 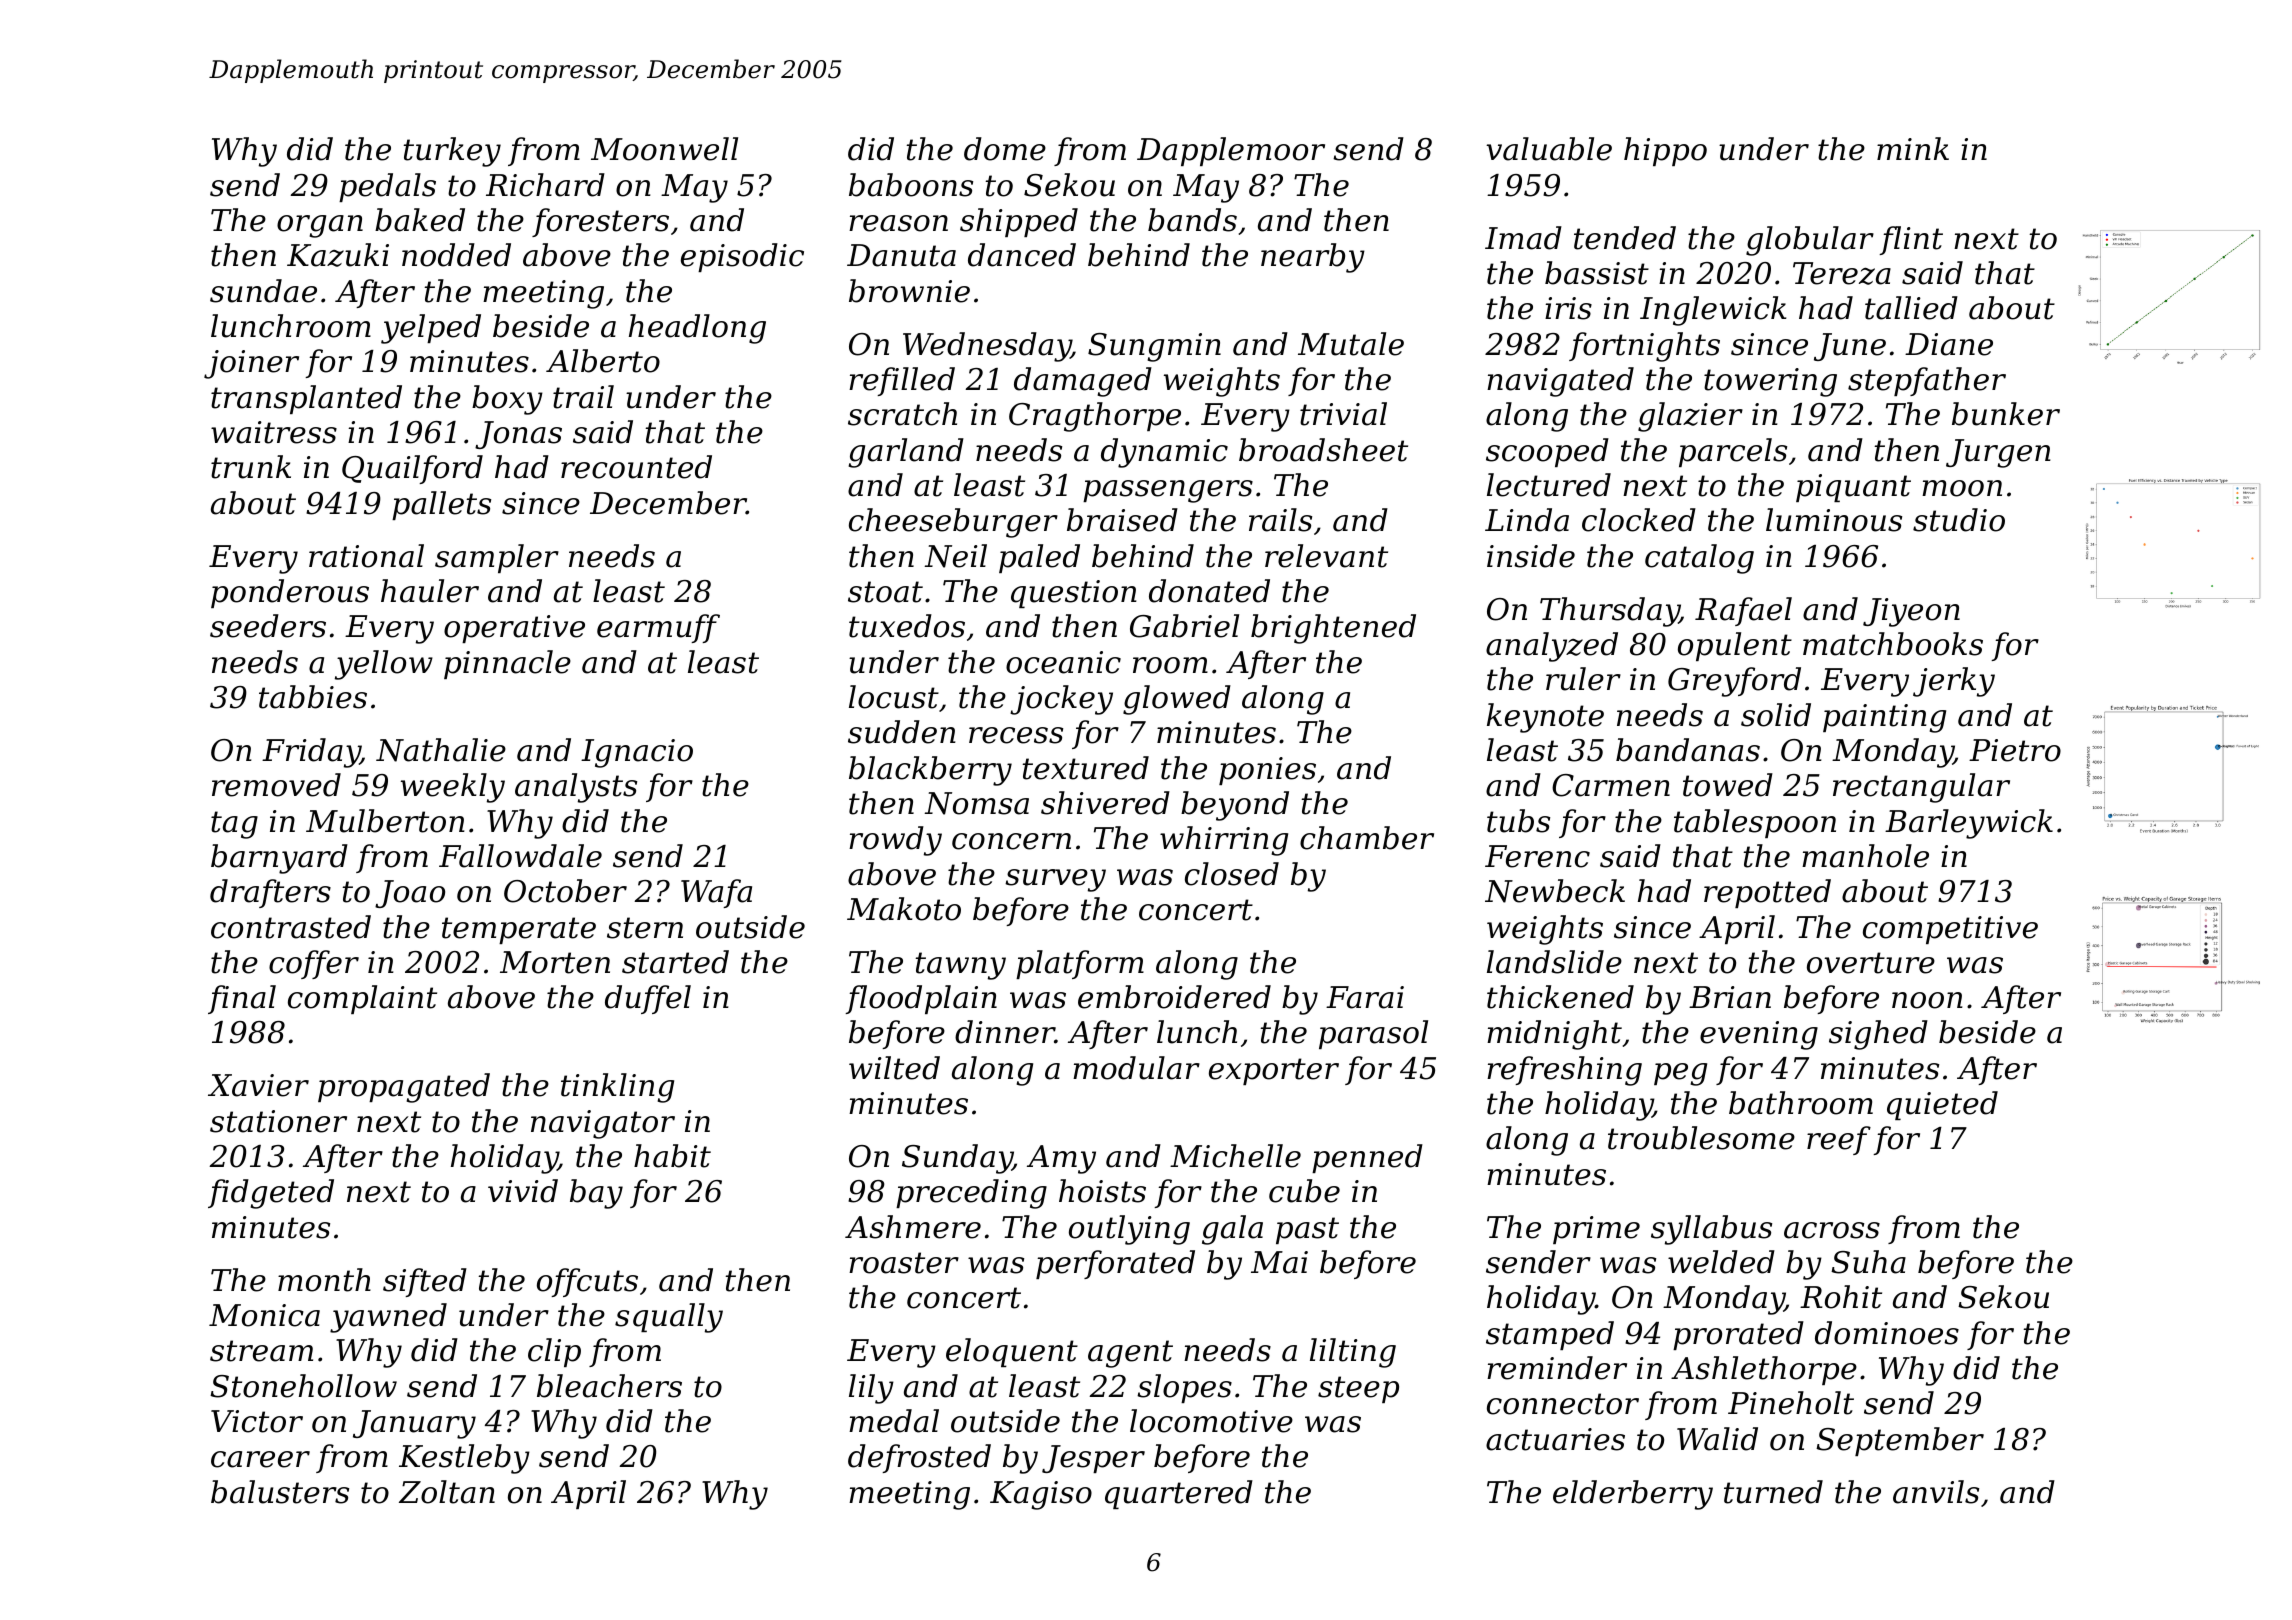 What do you see at coordinates (1280, 520) in the screenshot?
I see `rails` at bounding box center [1280, 520].
